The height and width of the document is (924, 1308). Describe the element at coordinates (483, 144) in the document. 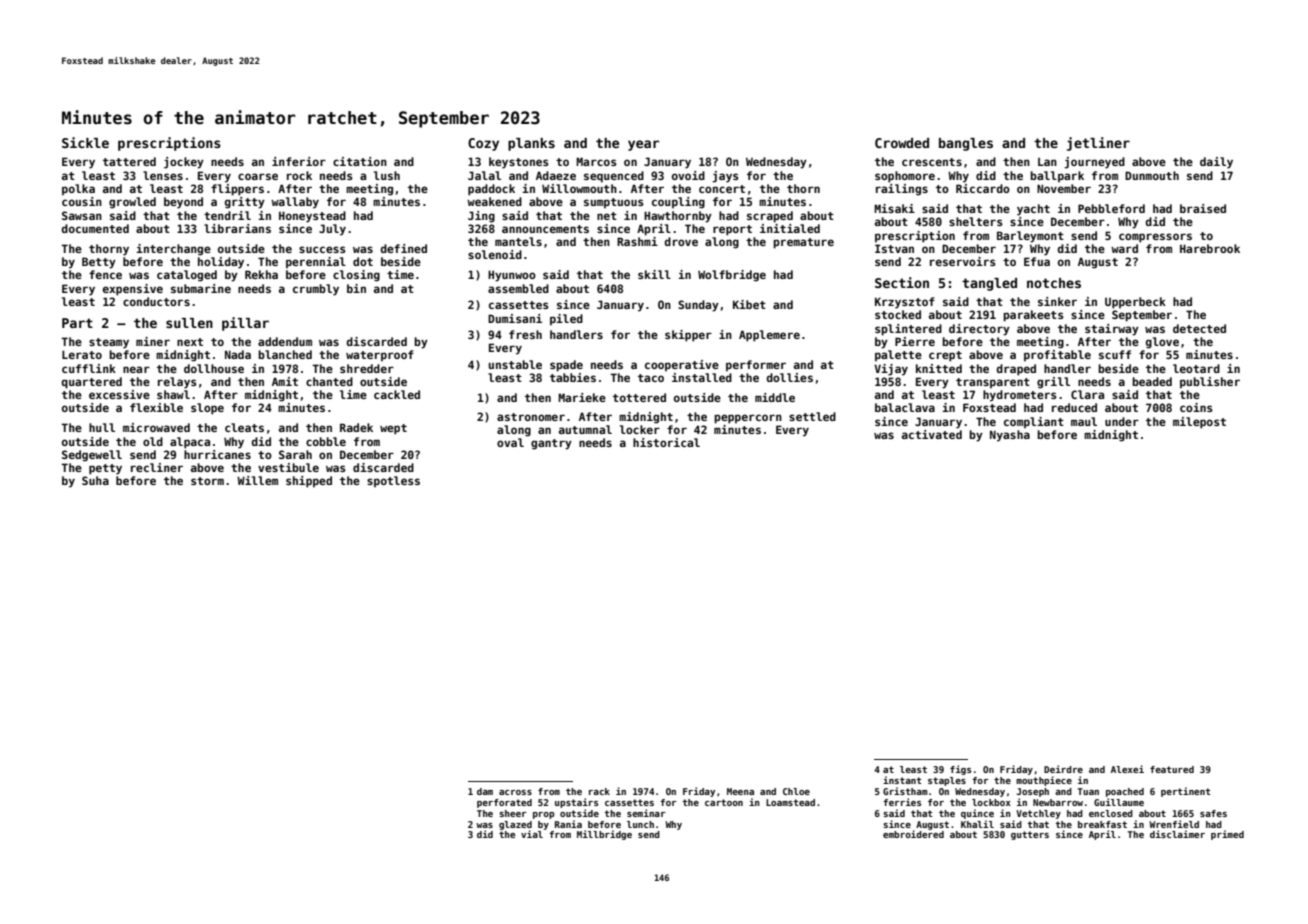

I see `Cozy` at that location.
